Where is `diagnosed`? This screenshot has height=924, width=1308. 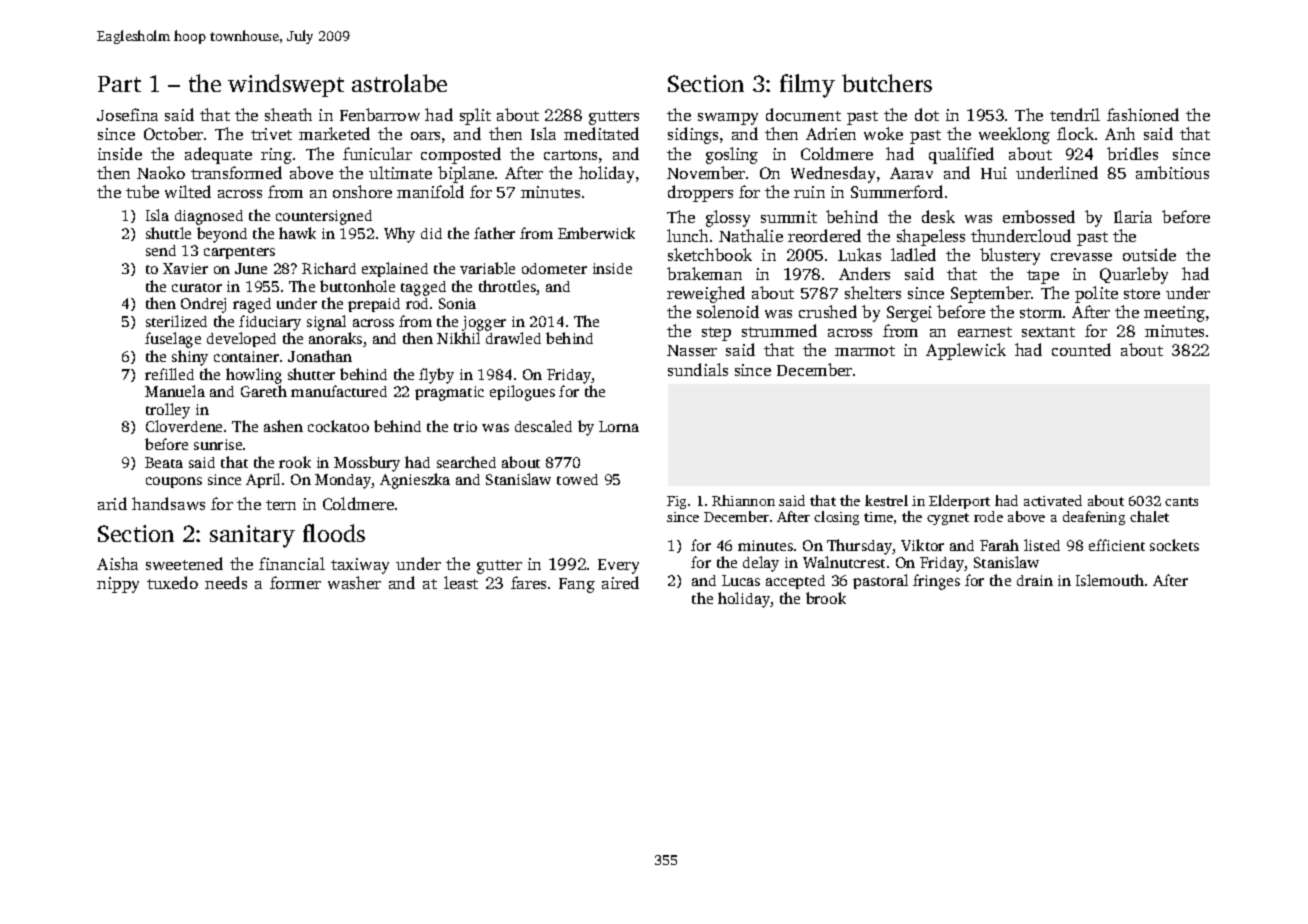
diagnosed is located at coordinates (209, 217).
